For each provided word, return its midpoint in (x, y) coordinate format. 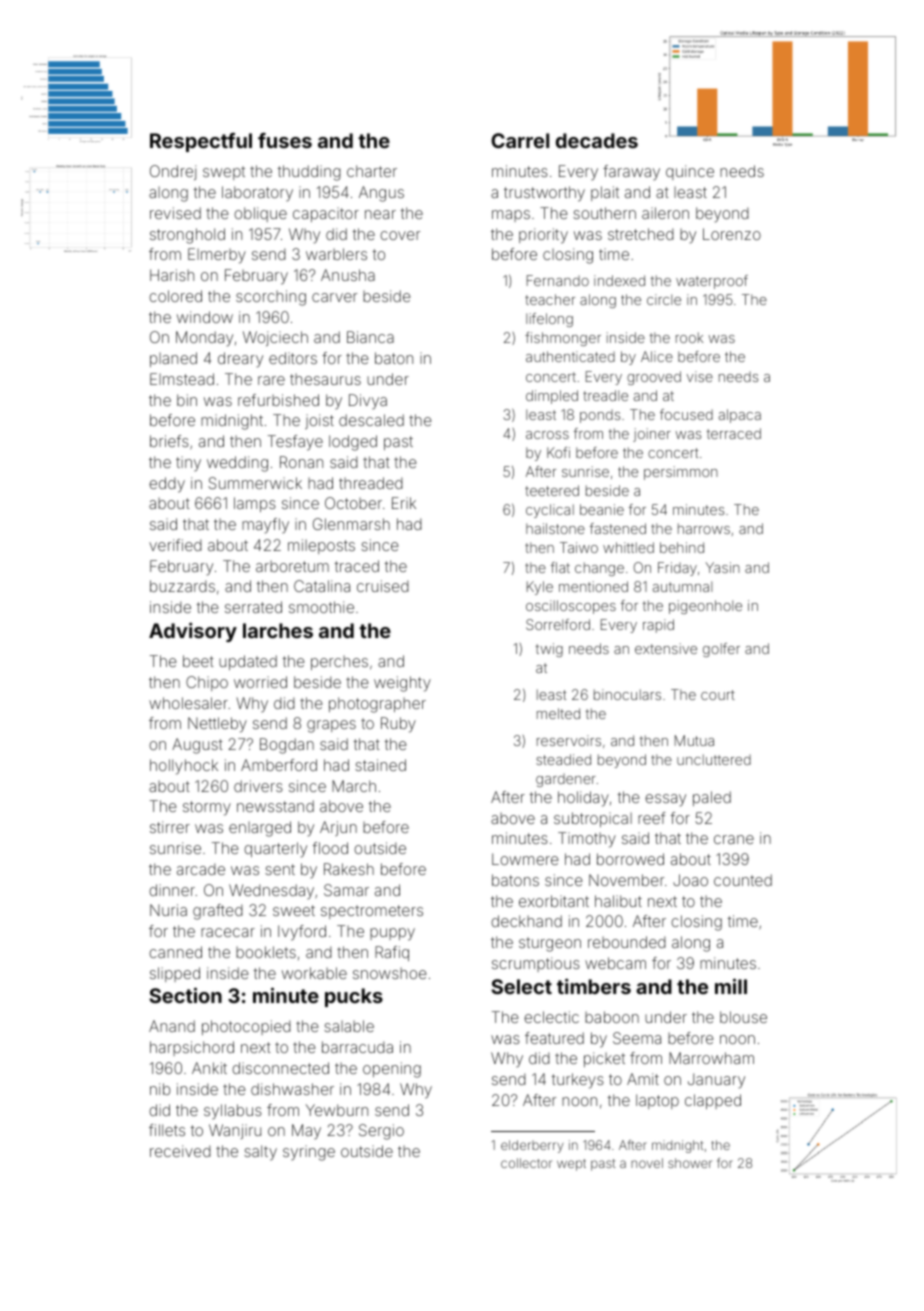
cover (400, 235)
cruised (383, 586)
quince (690, 172)
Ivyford (302, 933)
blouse (743, 1017)
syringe (309, 1153)
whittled (628, 547)
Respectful (201, 142)
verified (175, 545)
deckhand (526, 921)
